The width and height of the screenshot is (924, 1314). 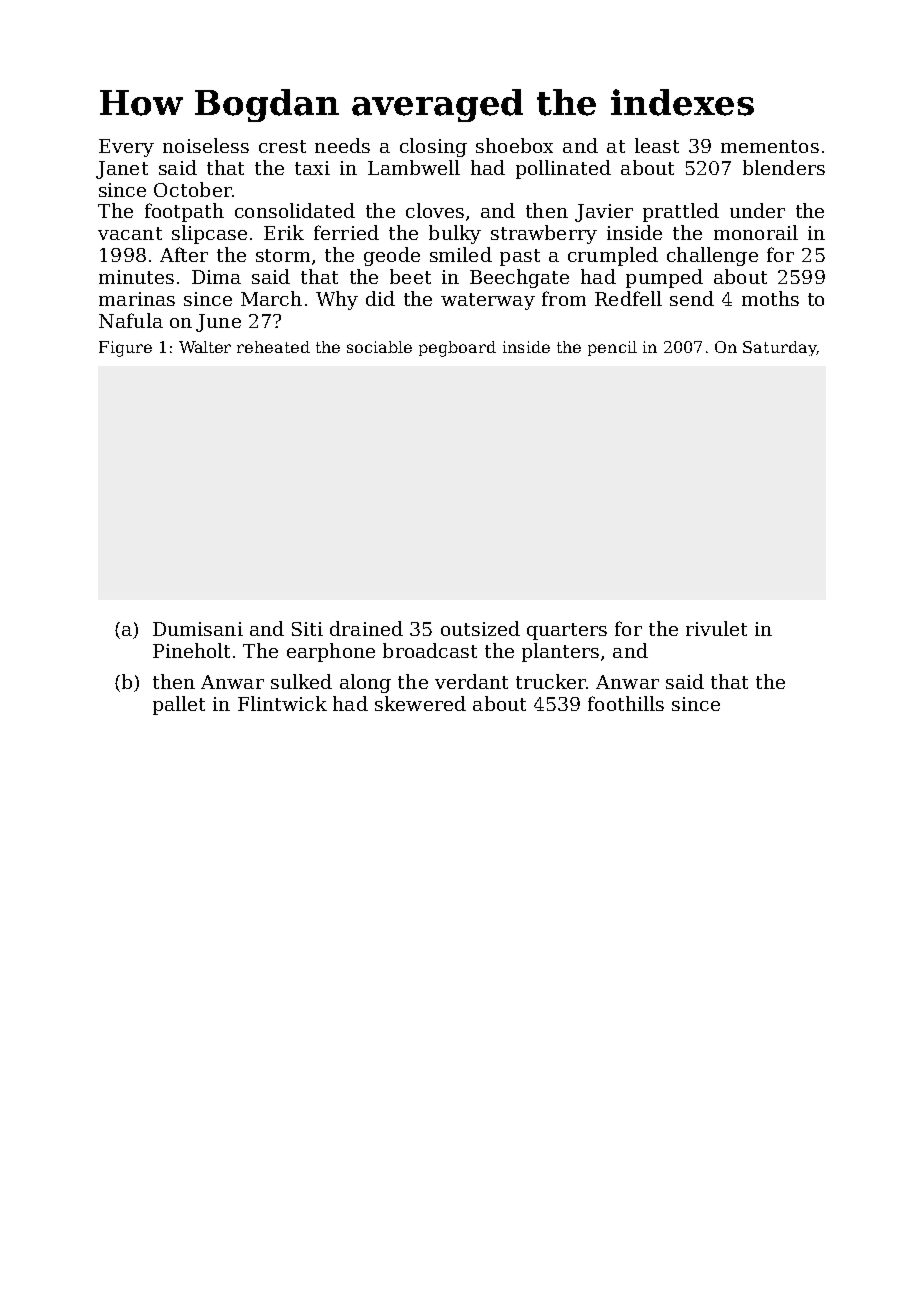 What do you see at coordinates (560, 652) in the screenshot?
I see `planters` at bounding box center [560, 652].
